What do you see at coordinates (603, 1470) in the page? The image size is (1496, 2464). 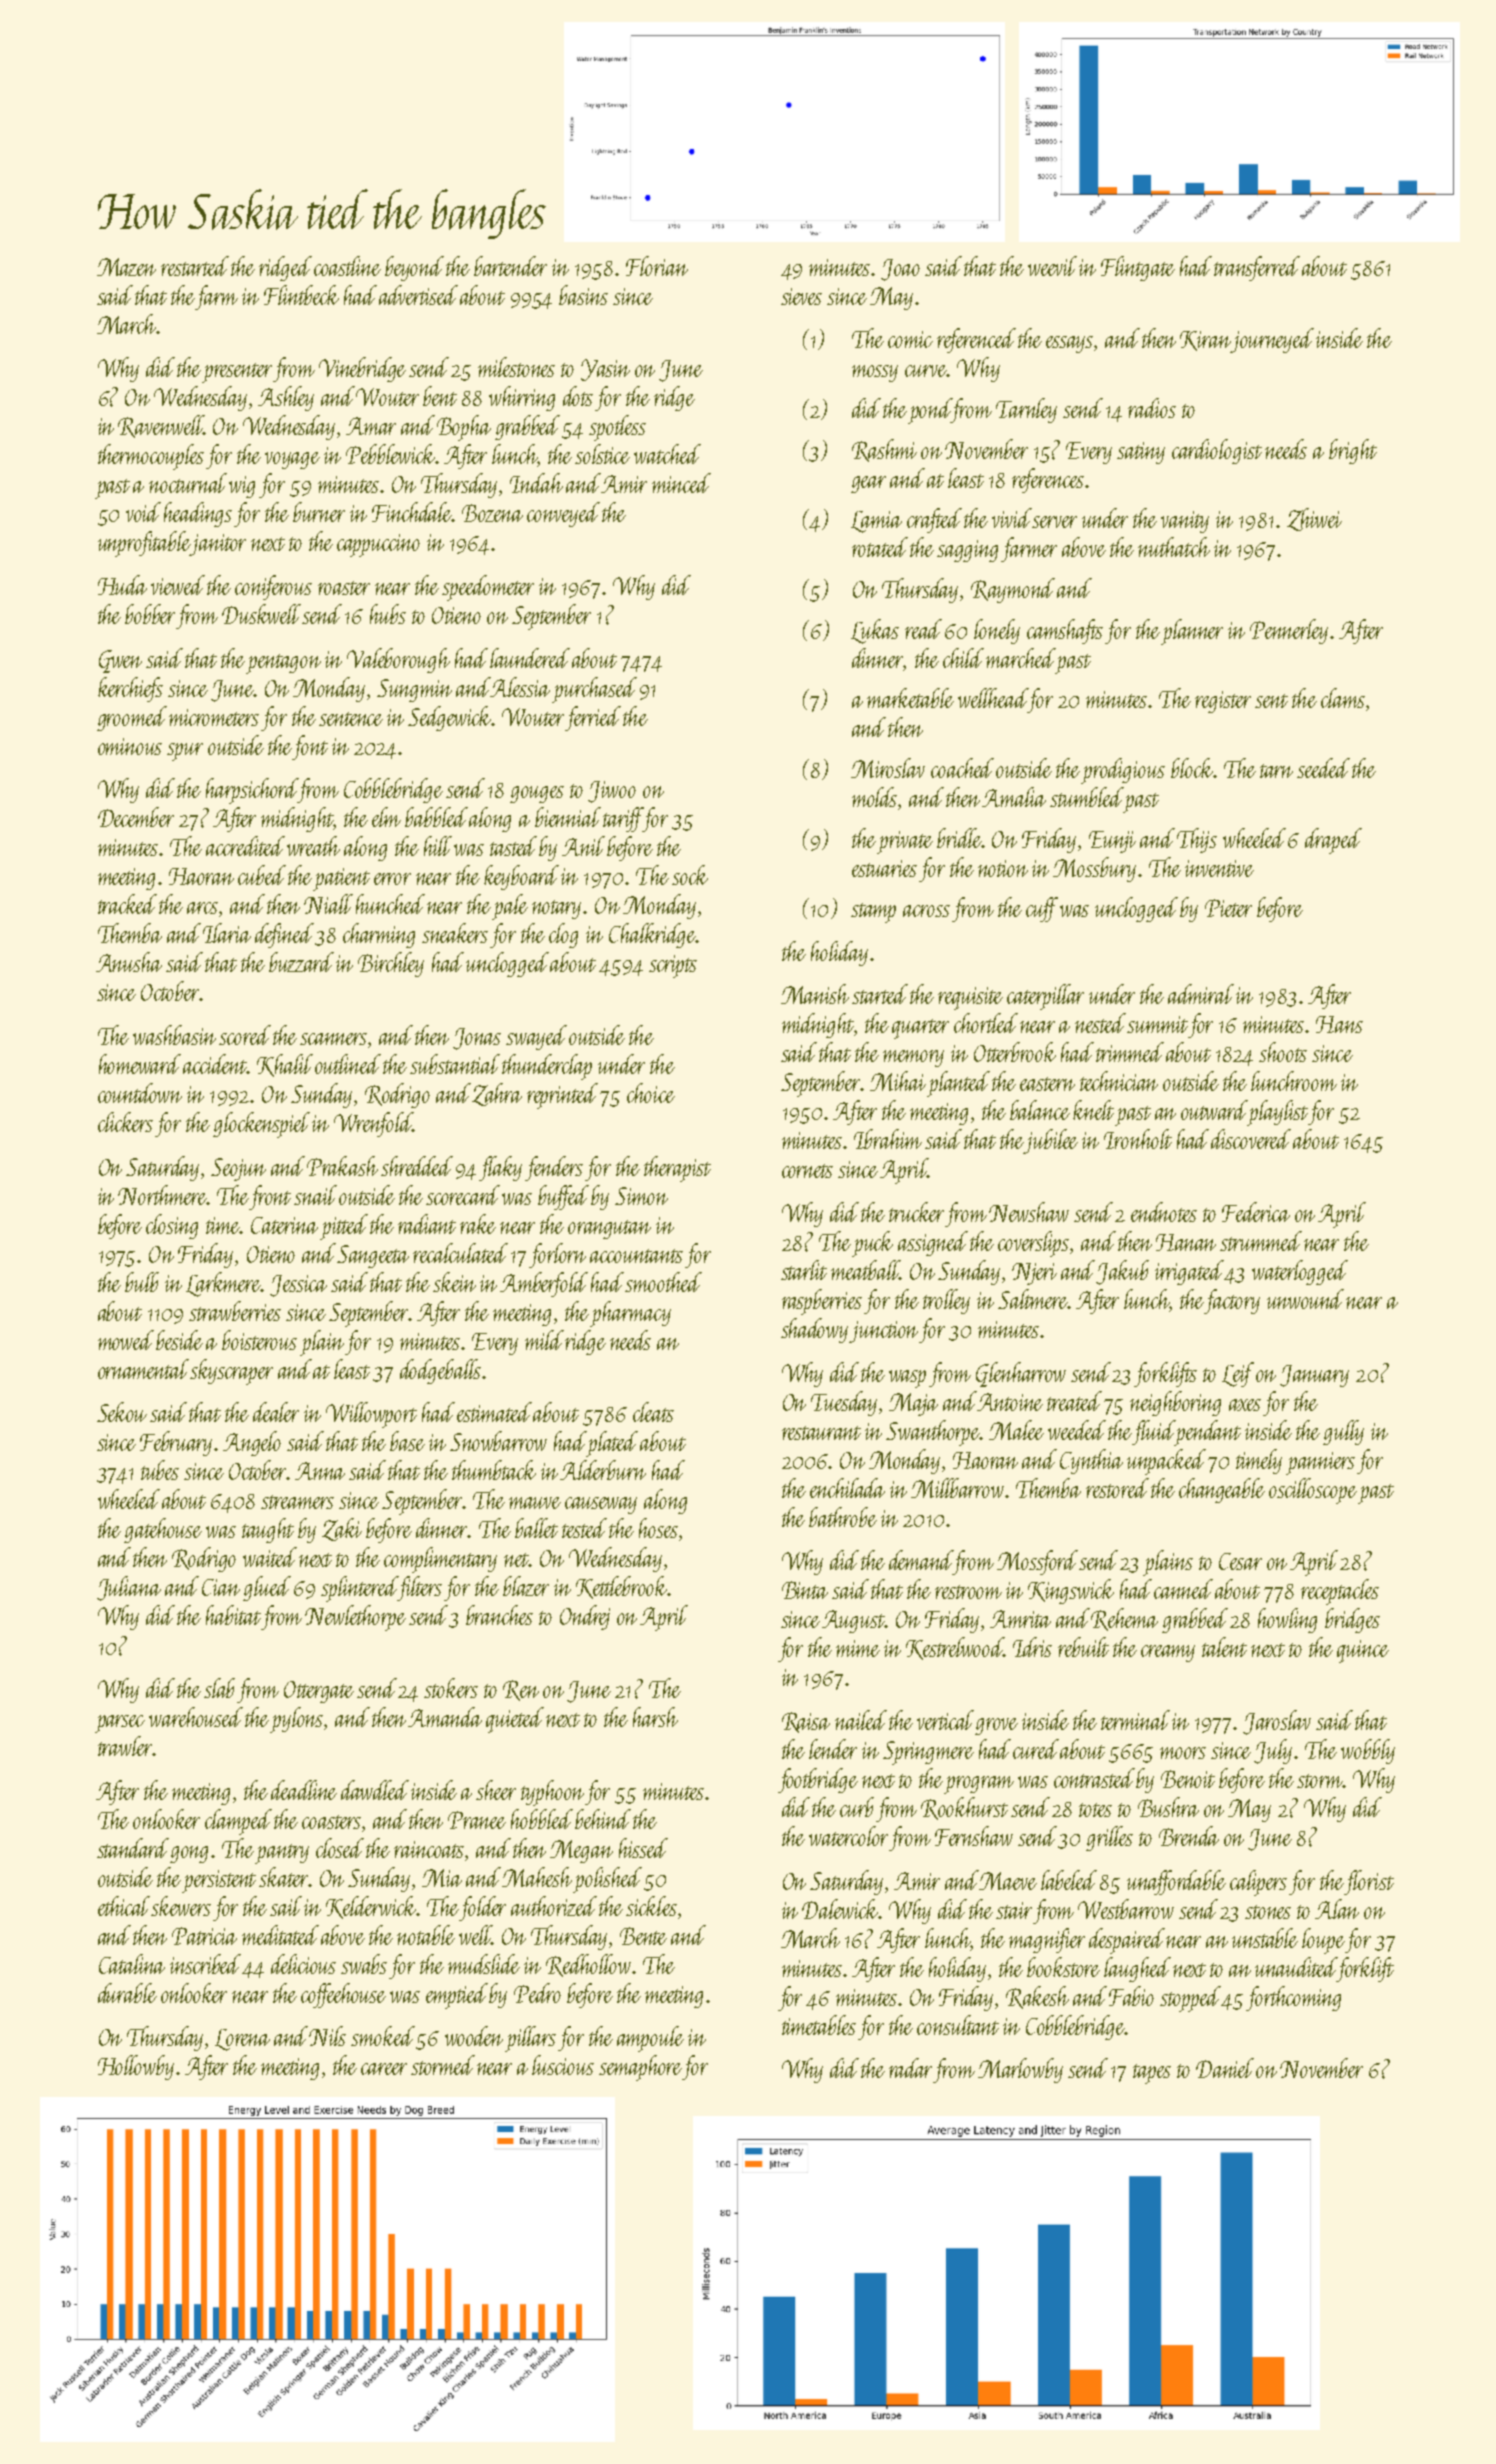 I see `Alderburn` at bounding box center [603, 1470].
